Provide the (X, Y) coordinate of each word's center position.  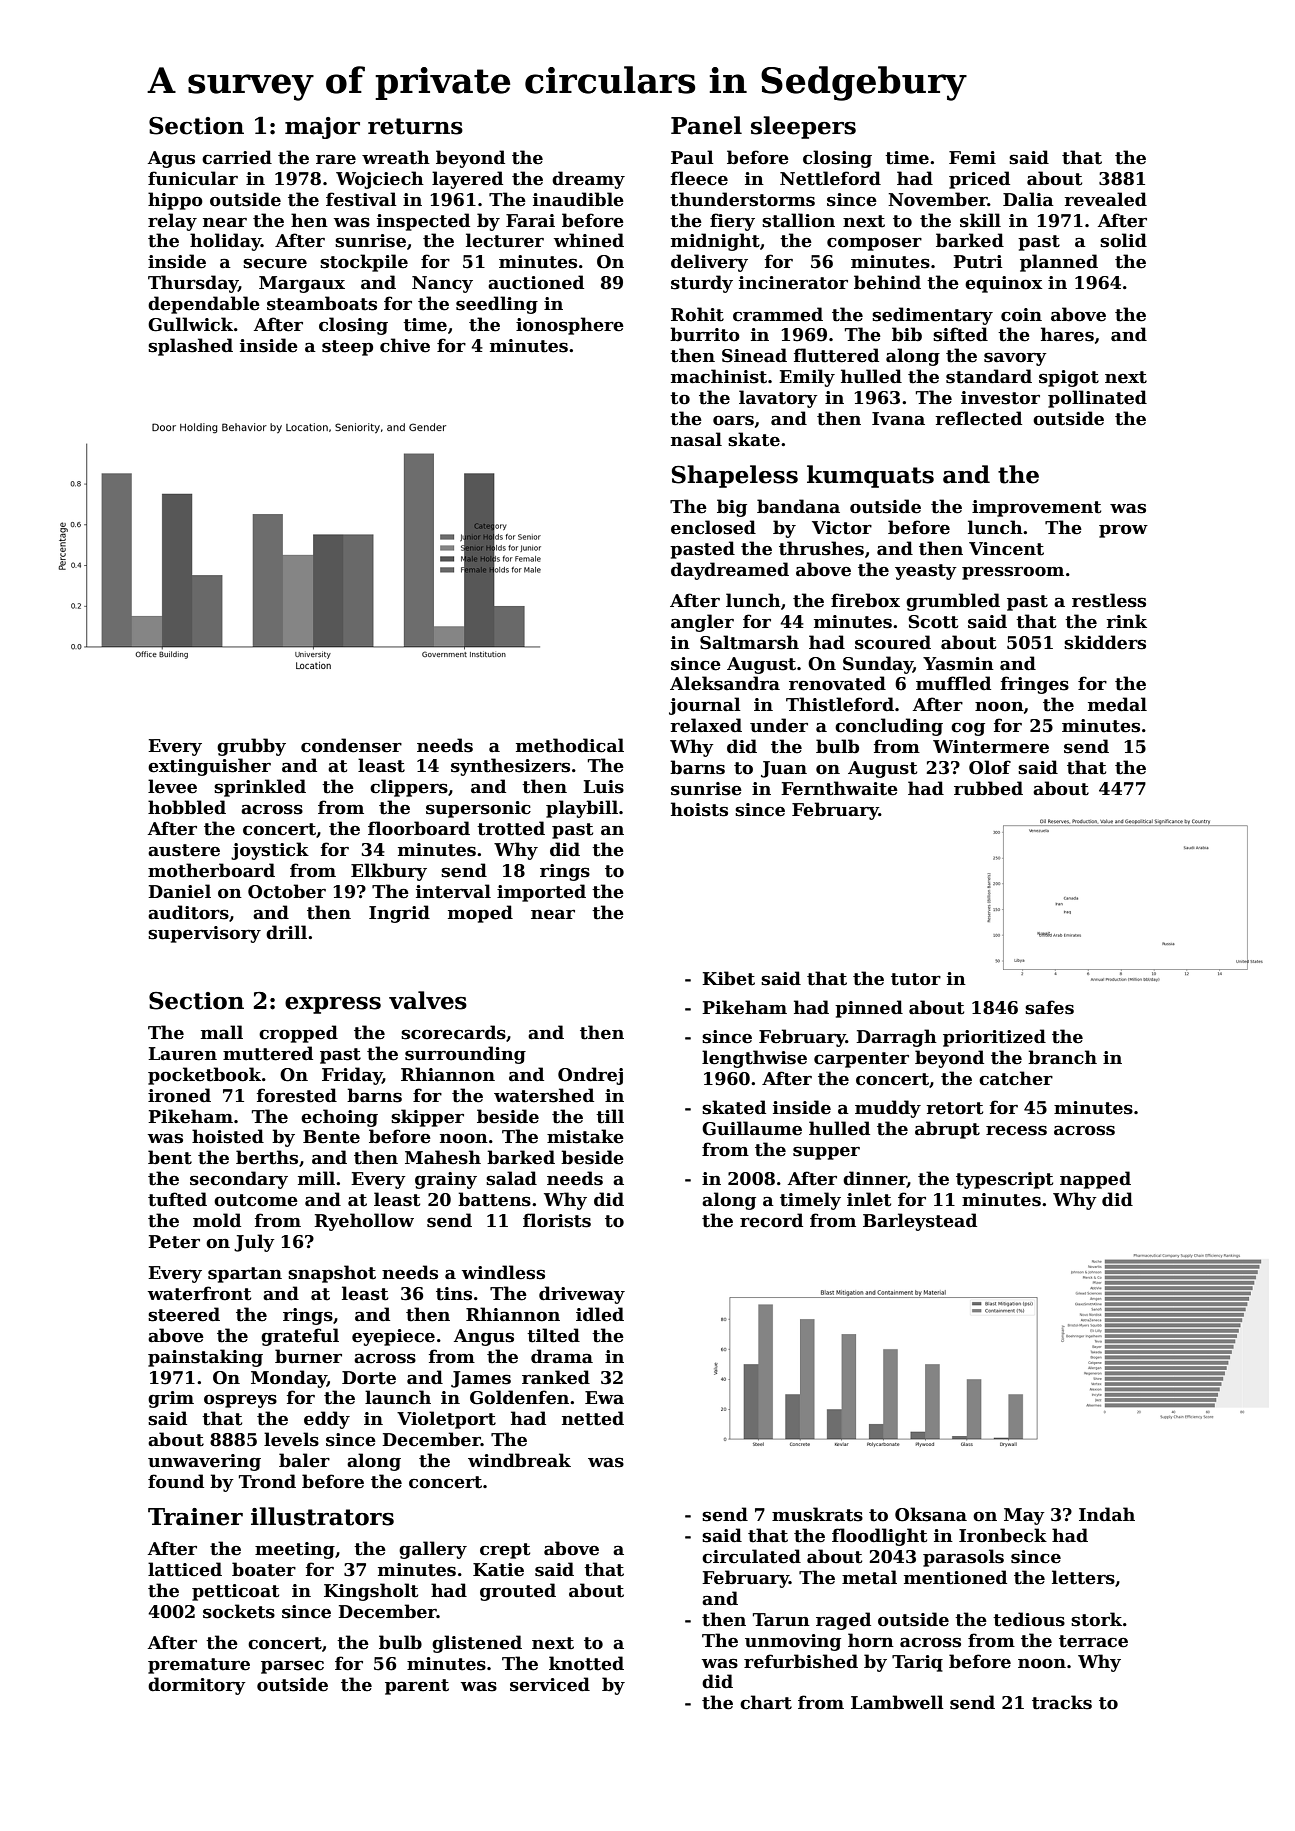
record (771, 1220)
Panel (706, 125)
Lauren (182, 1054)
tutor (916, 979)
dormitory (197, 1686)
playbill (582, 809)
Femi (972, 158)
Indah (1107, 1514)
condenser (351, 745)
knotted (586, 1663)
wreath (396, 157)
